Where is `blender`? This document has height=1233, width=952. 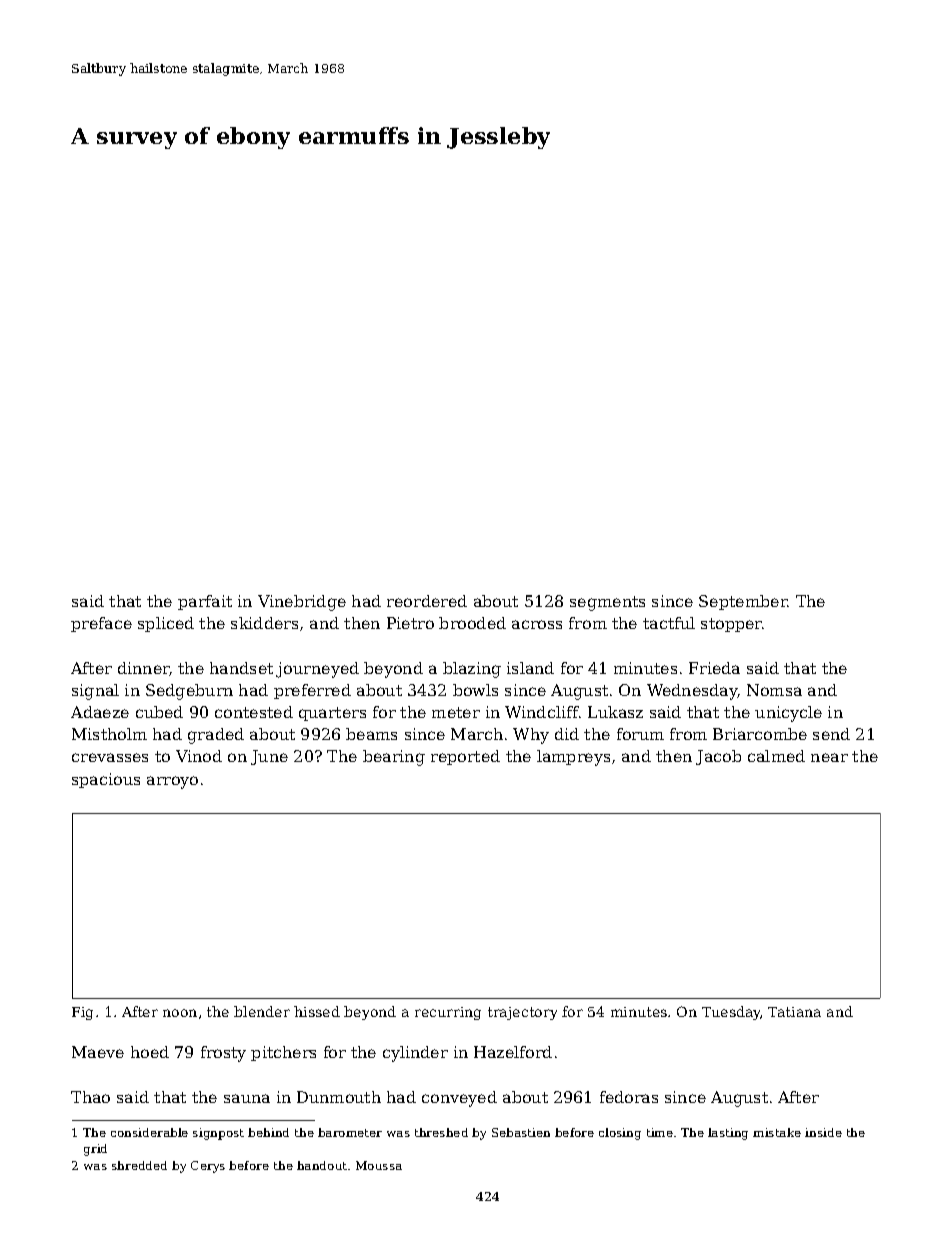 blender is located at coordinates (262, 1011).
